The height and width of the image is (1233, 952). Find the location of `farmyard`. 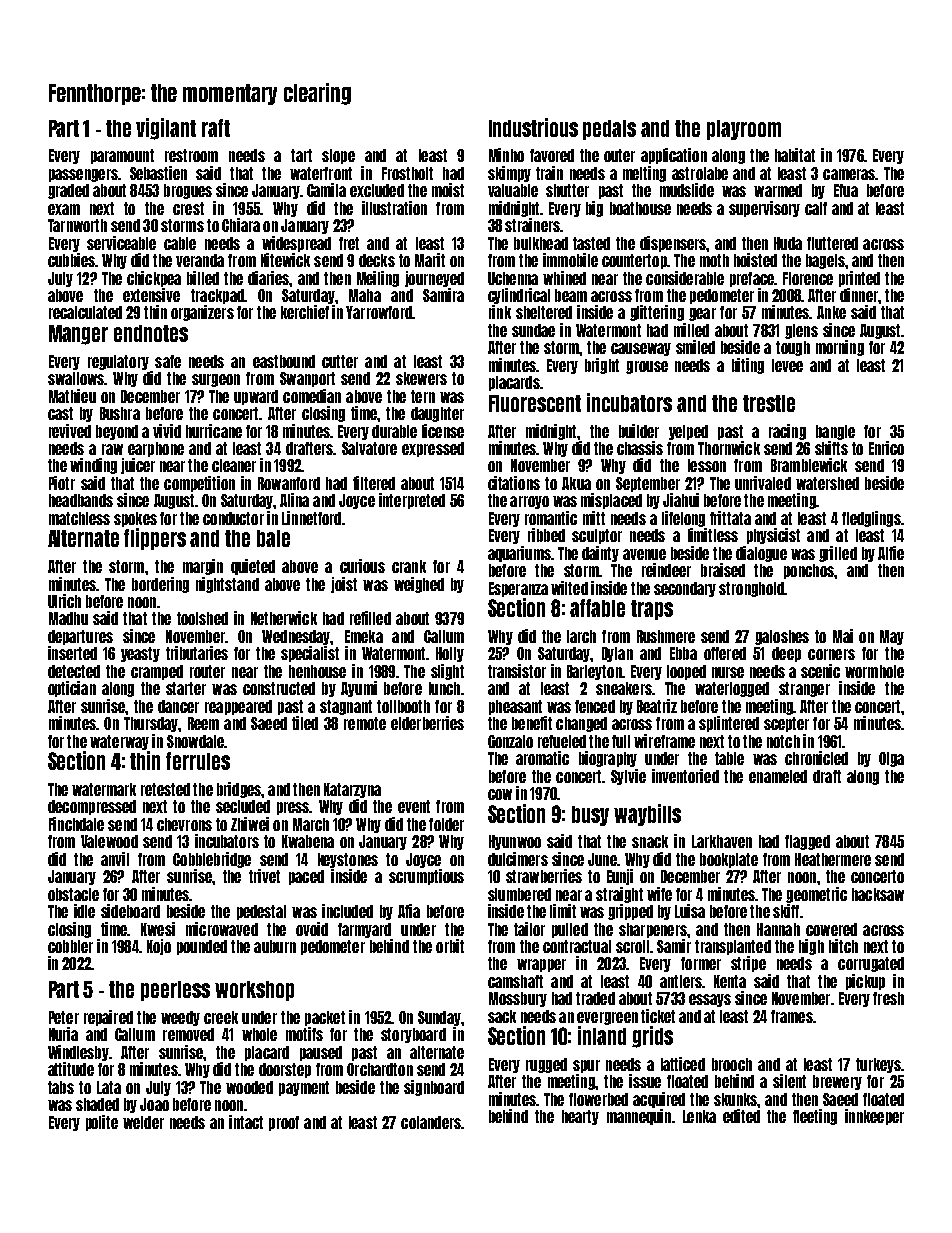

farmyard is located at coordinates (364, 930).
